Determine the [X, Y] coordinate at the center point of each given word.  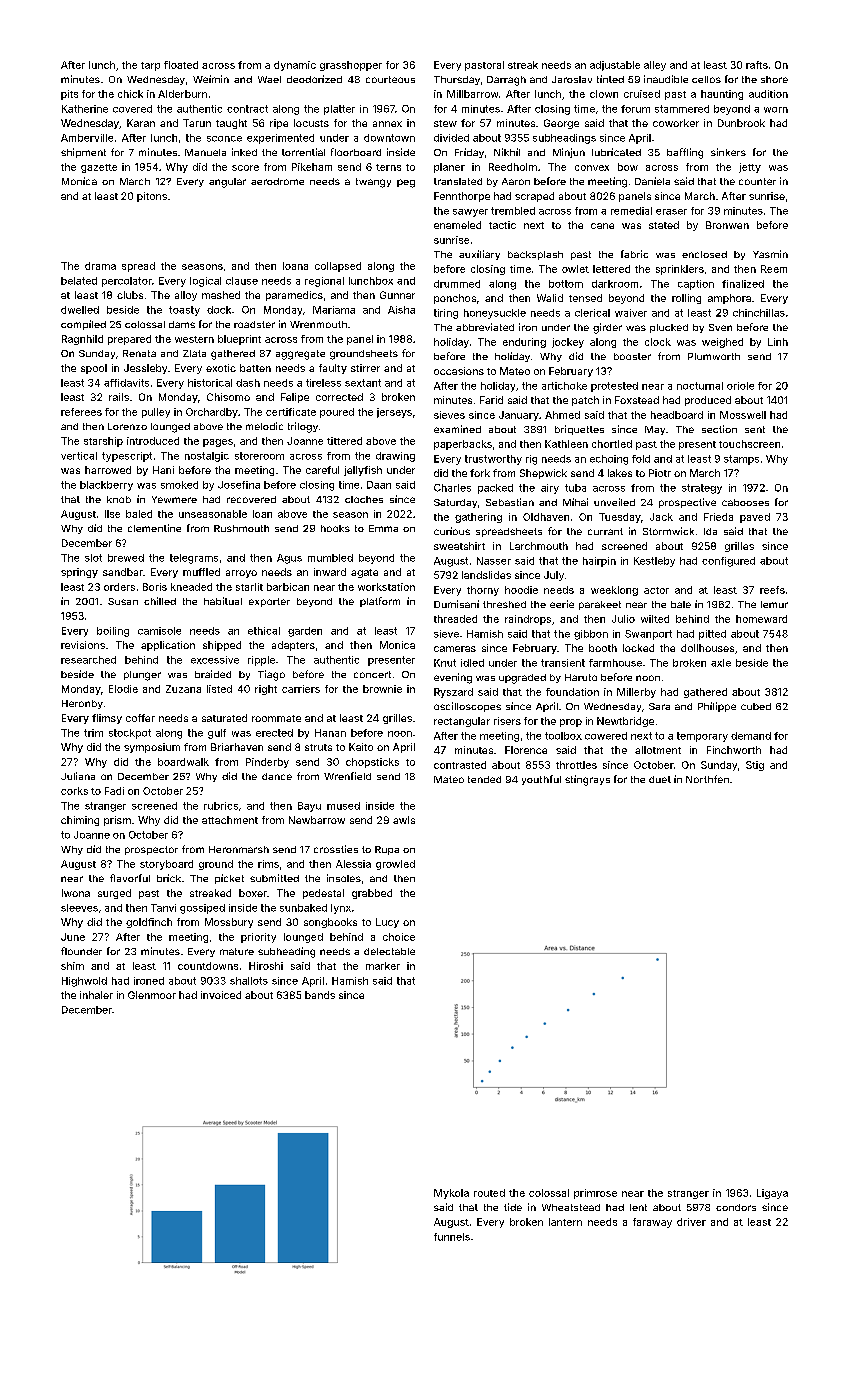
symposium [152, 748]
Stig [755, 766]
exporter [269, 602]
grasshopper [351, 66]
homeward [761, 619]
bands [320, 995]
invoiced [221, 995]
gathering [478, 518]
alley [655, 66]
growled [395, 865]
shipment [83, 153]
